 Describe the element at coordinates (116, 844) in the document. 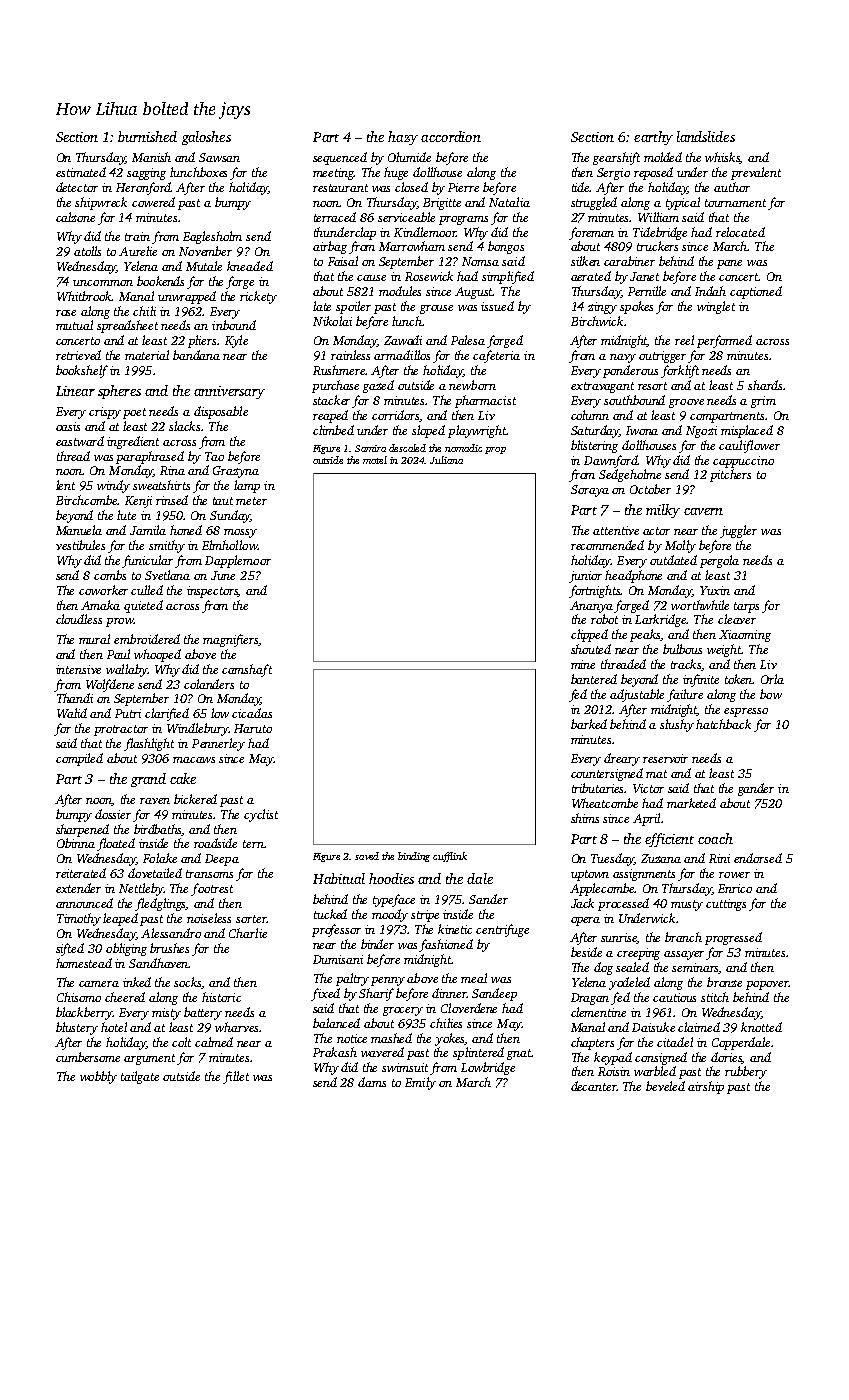

I see `floated` at that location.
